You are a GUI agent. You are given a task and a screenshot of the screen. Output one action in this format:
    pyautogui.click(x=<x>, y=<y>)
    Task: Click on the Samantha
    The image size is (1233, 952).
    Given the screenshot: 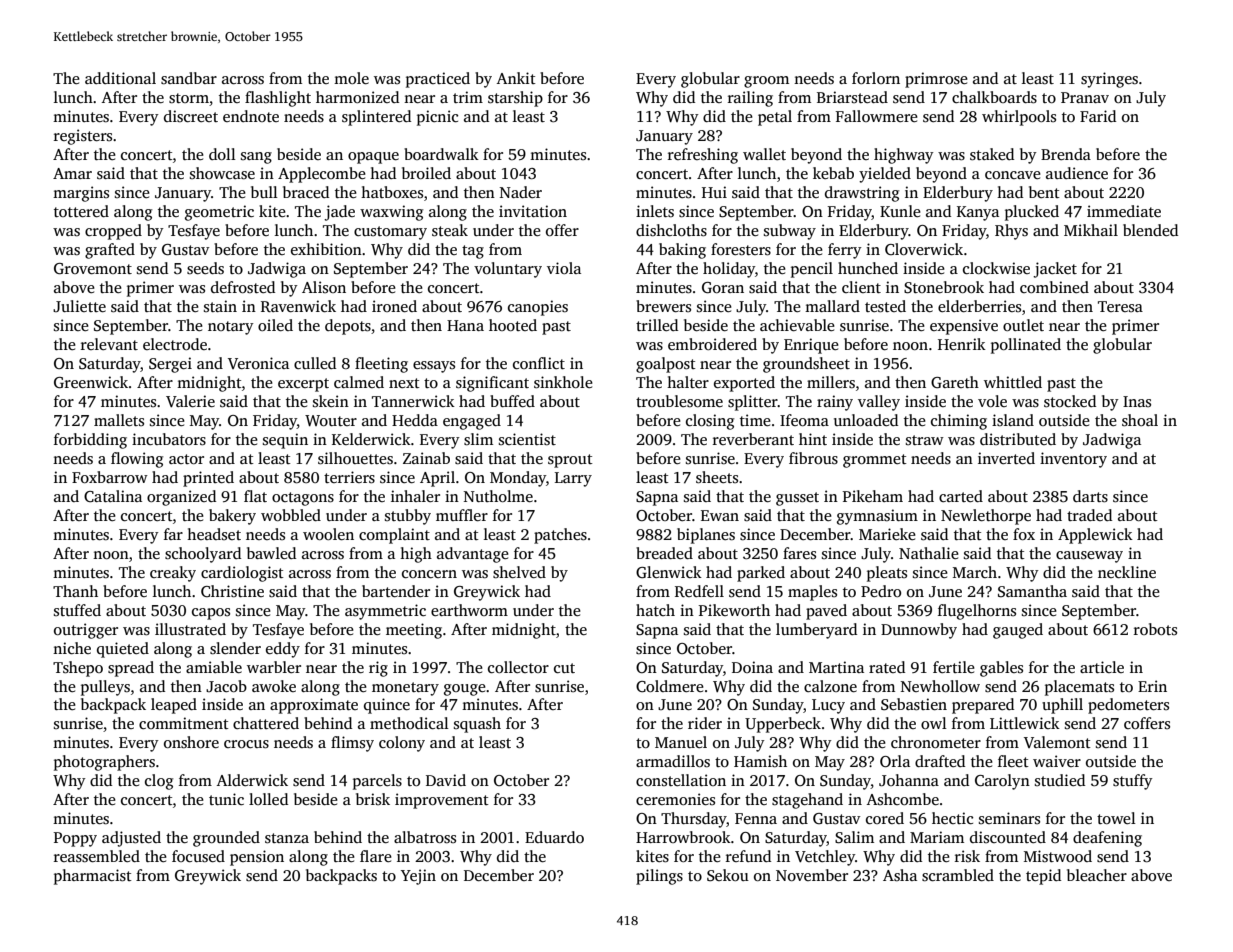 What is the action you would take?
    pyautogui.click(x=1032, y=591)
